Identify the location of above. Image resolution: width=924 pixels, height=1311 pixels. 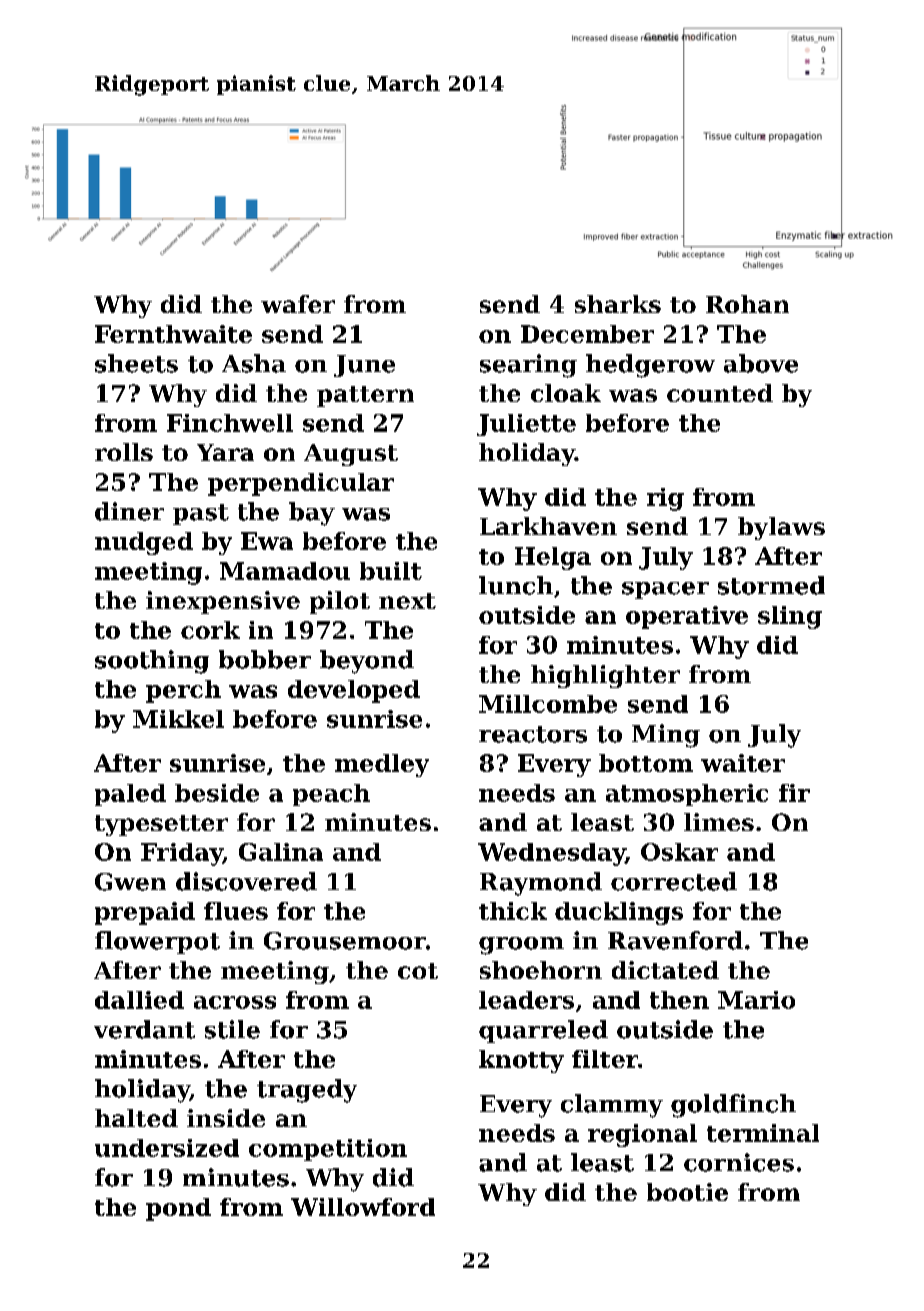
(761, 363).
